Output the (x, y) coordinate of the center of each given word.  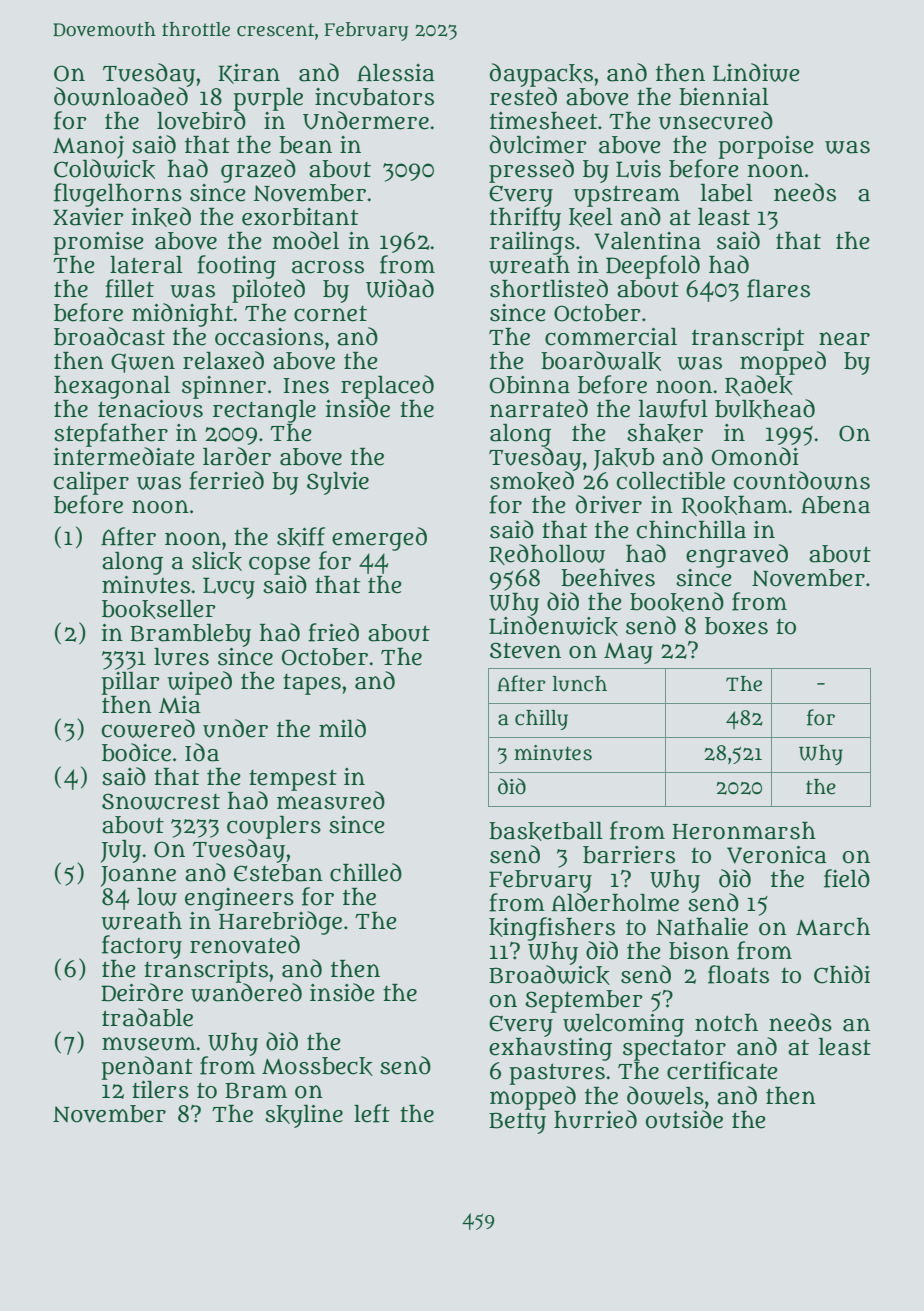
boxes (736, 626)
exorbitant (300, 217)
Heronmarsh (744, 831)
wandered (246, 992)
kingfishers (552, 929)
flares (778, 288)
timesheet (543, 121)
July (121, 851)
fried (333, 632)
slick (217, 561)
